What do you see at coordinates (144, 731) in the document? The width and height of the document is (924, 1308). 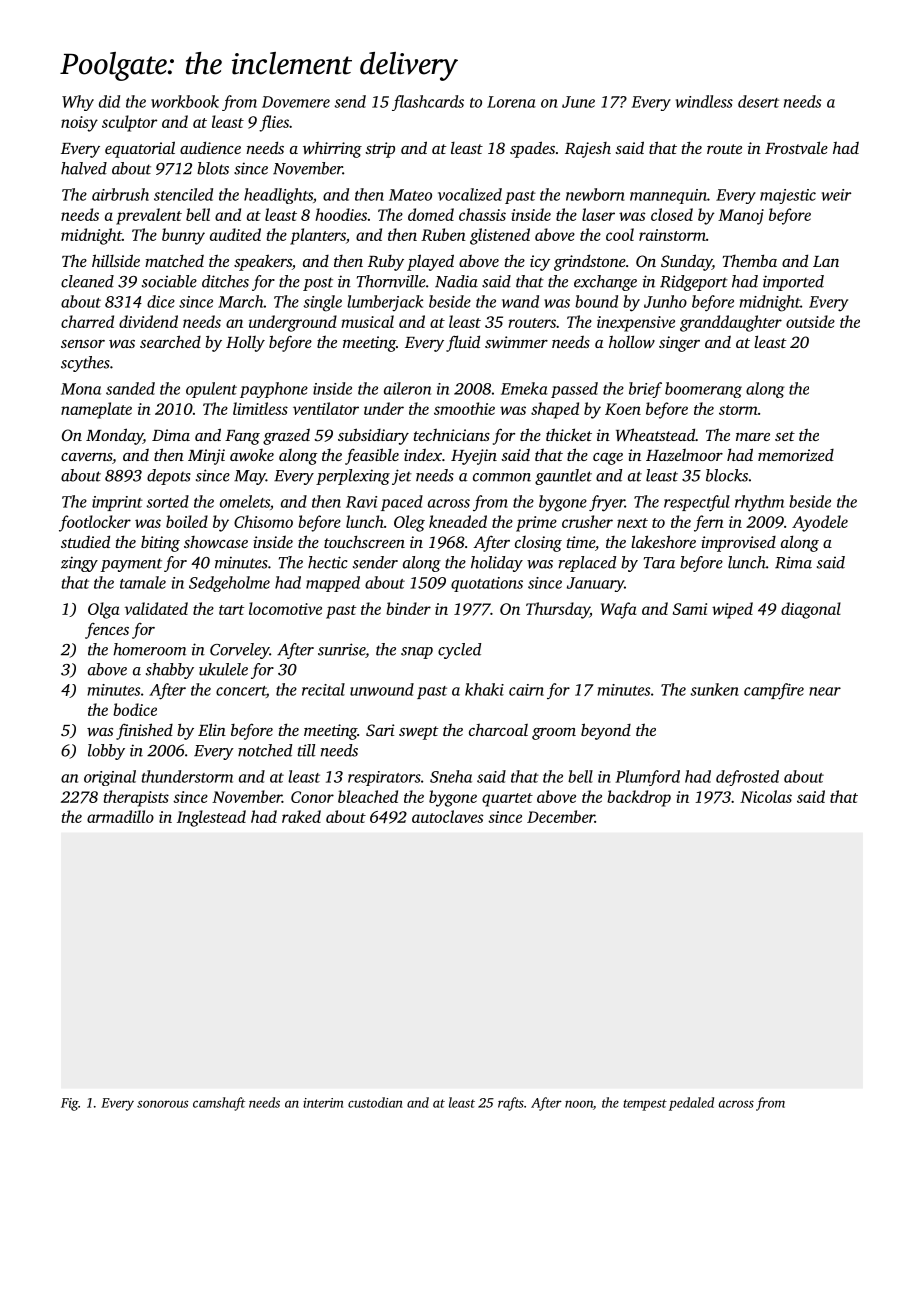 I see `finished` at bounding box center [144, 731].
